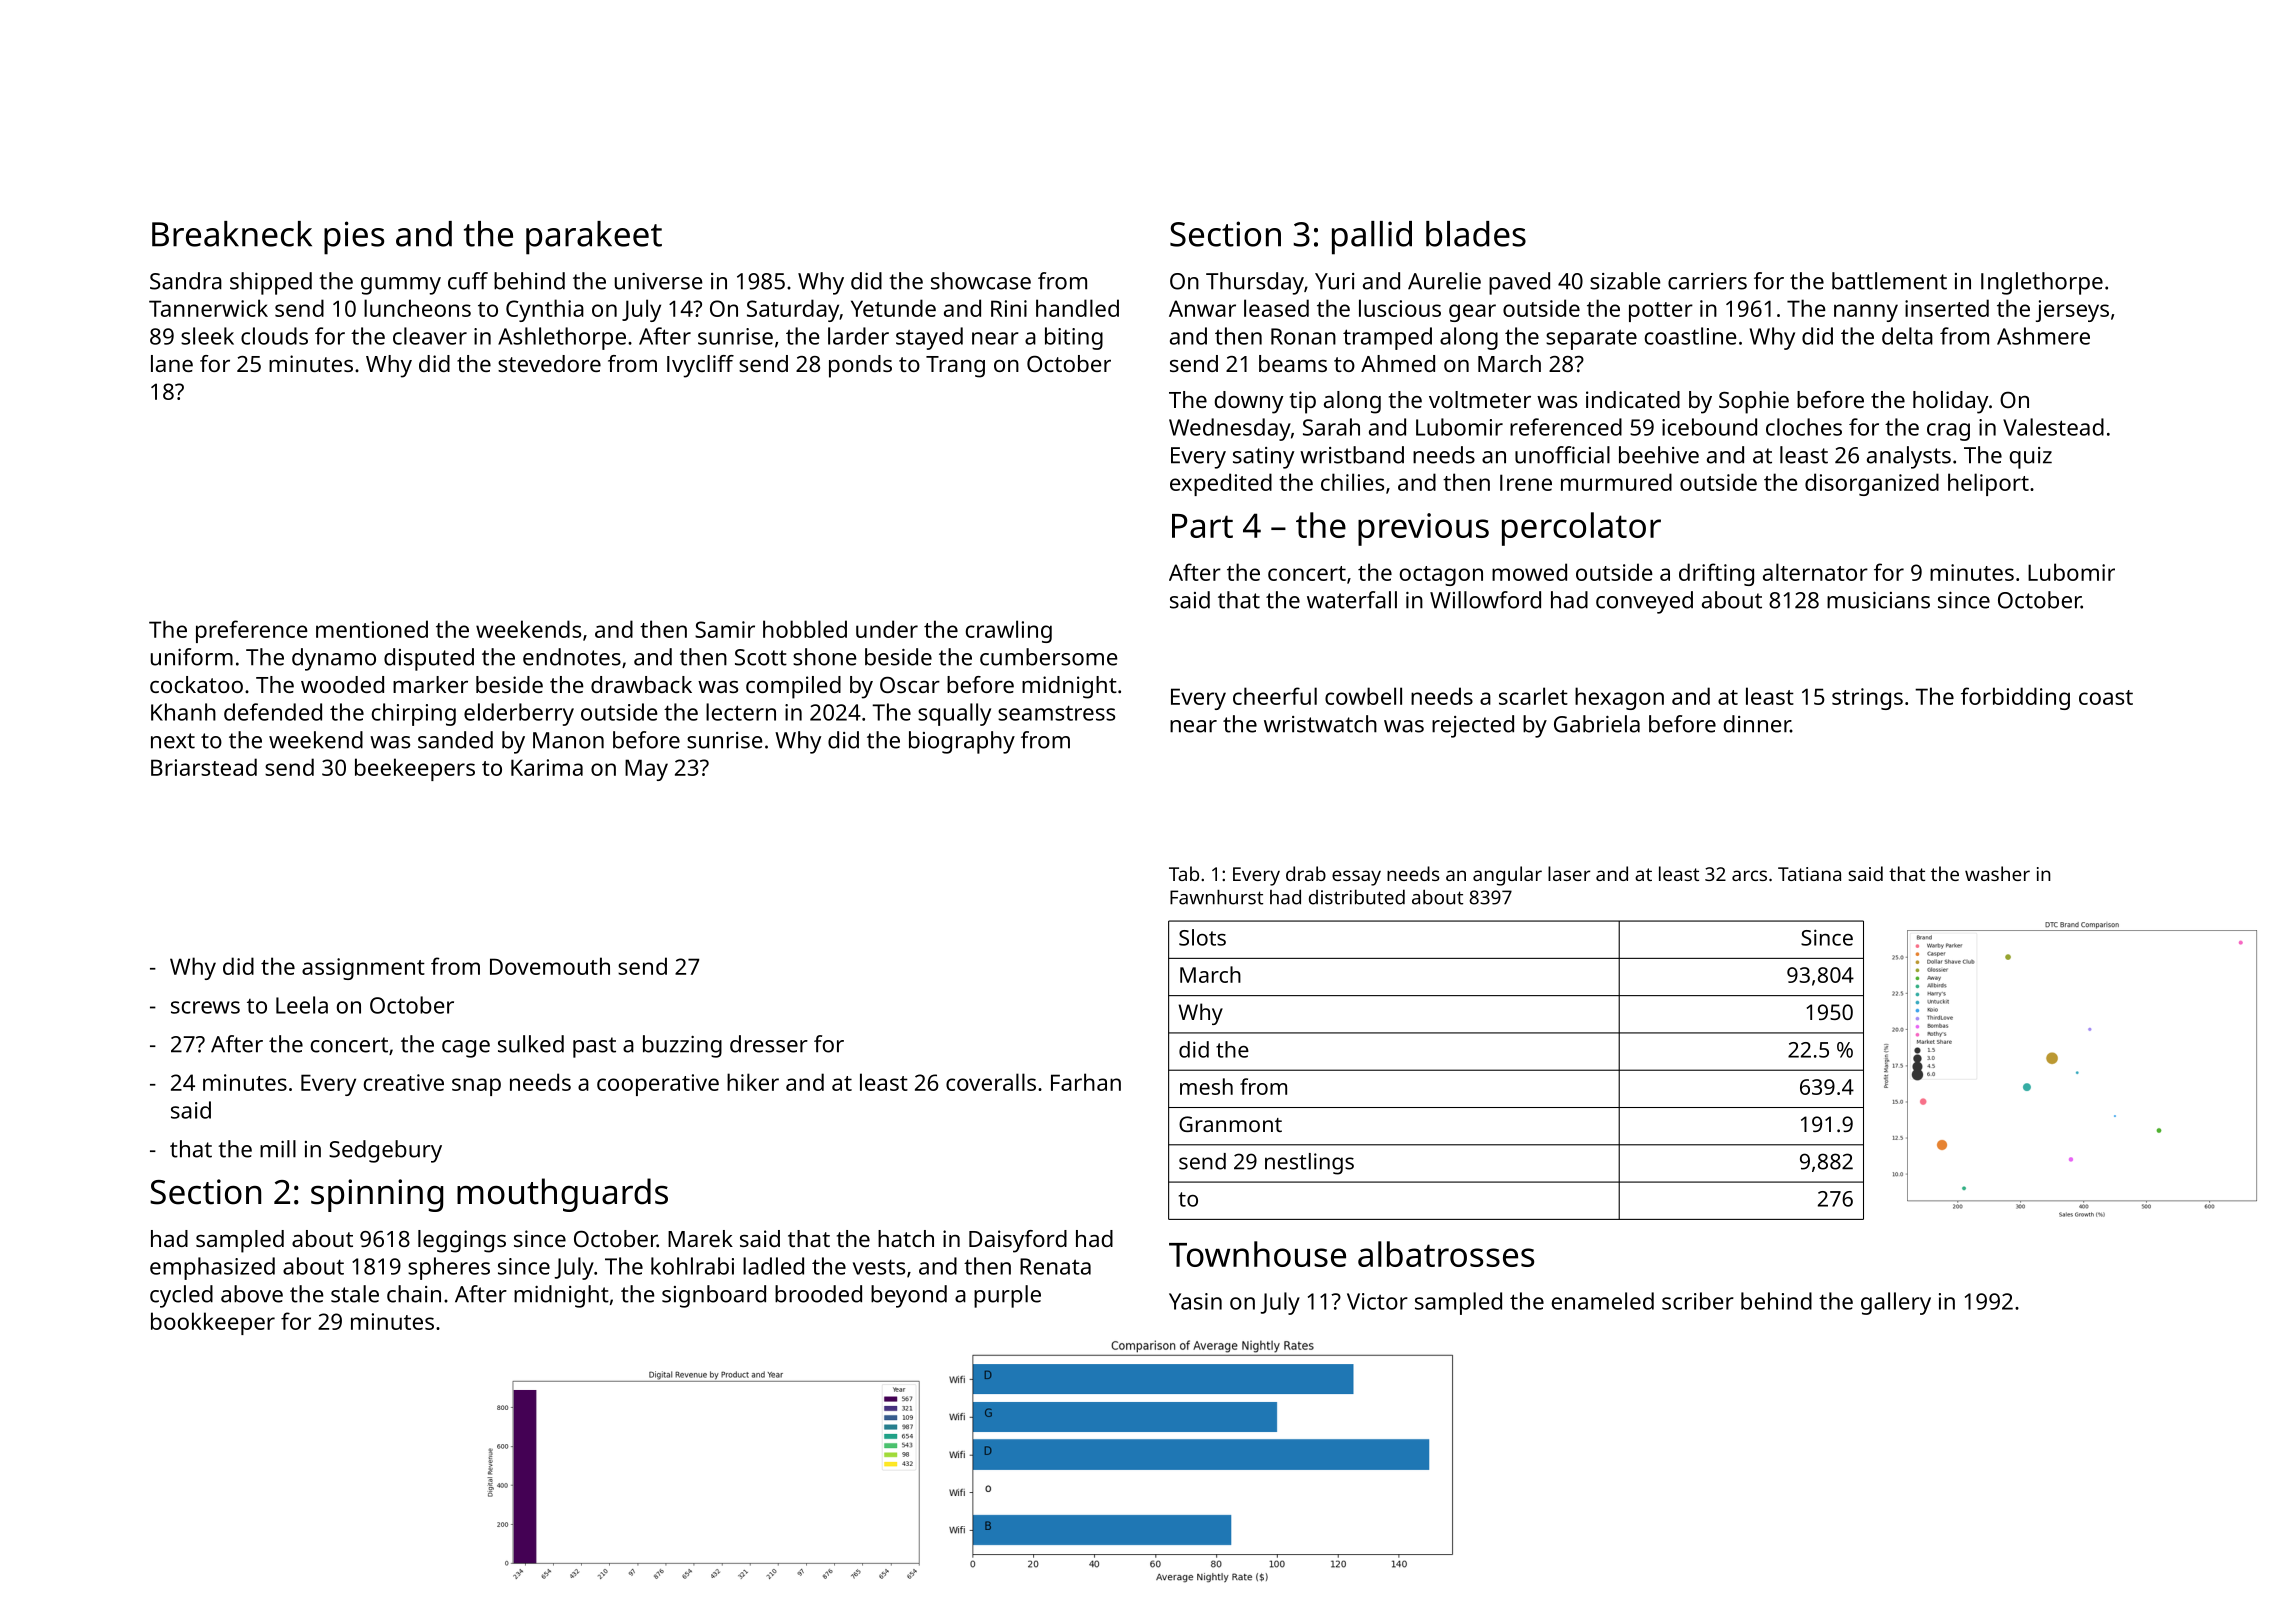 Image resolution: width=2292 pixels, height=1620 pixels. I want to click on delta, so click(1907, 336).
